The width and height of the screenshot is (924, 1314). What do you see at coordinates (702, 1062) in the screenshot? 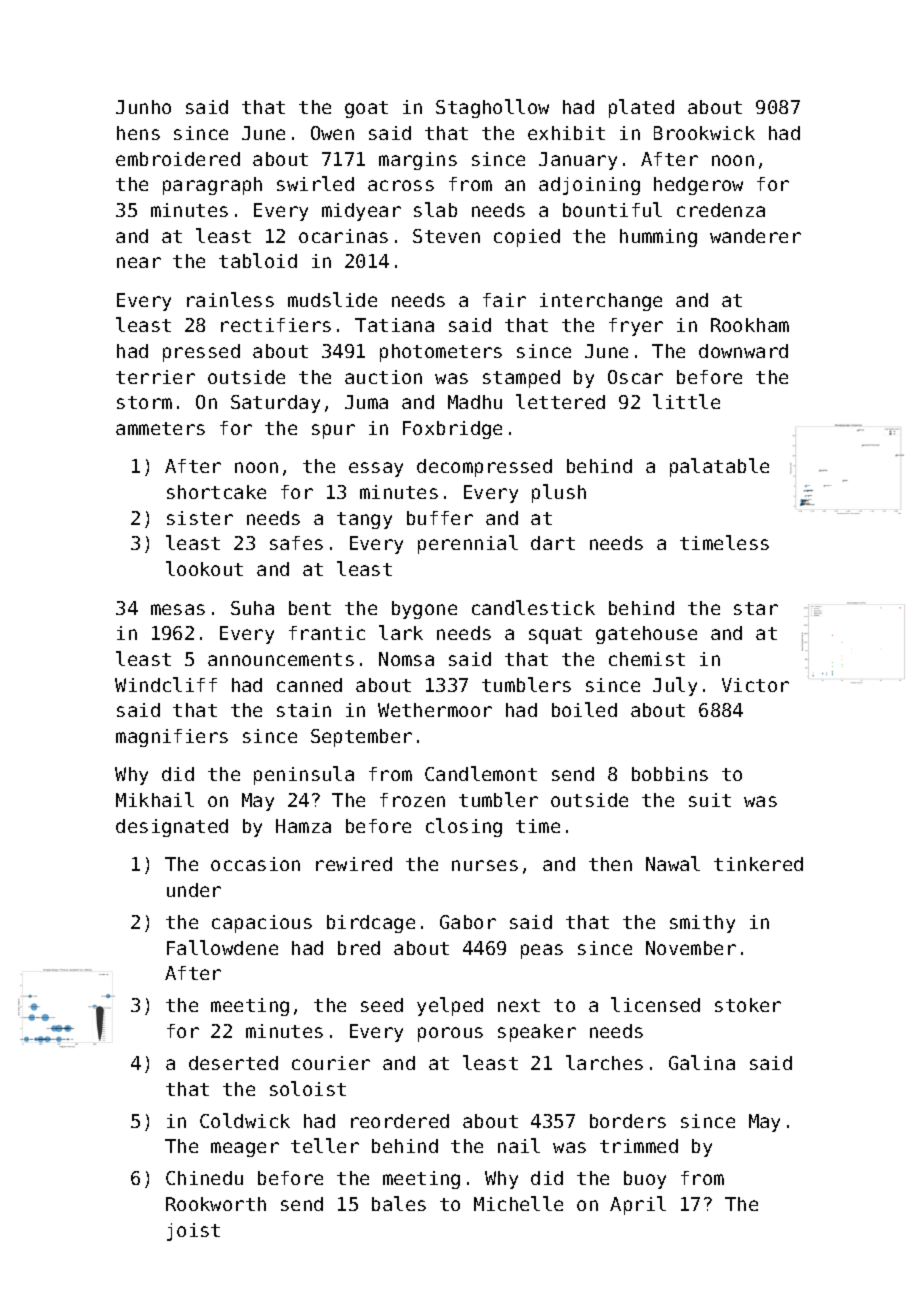
I see `Galina` at bounding box center [702, 1062].
